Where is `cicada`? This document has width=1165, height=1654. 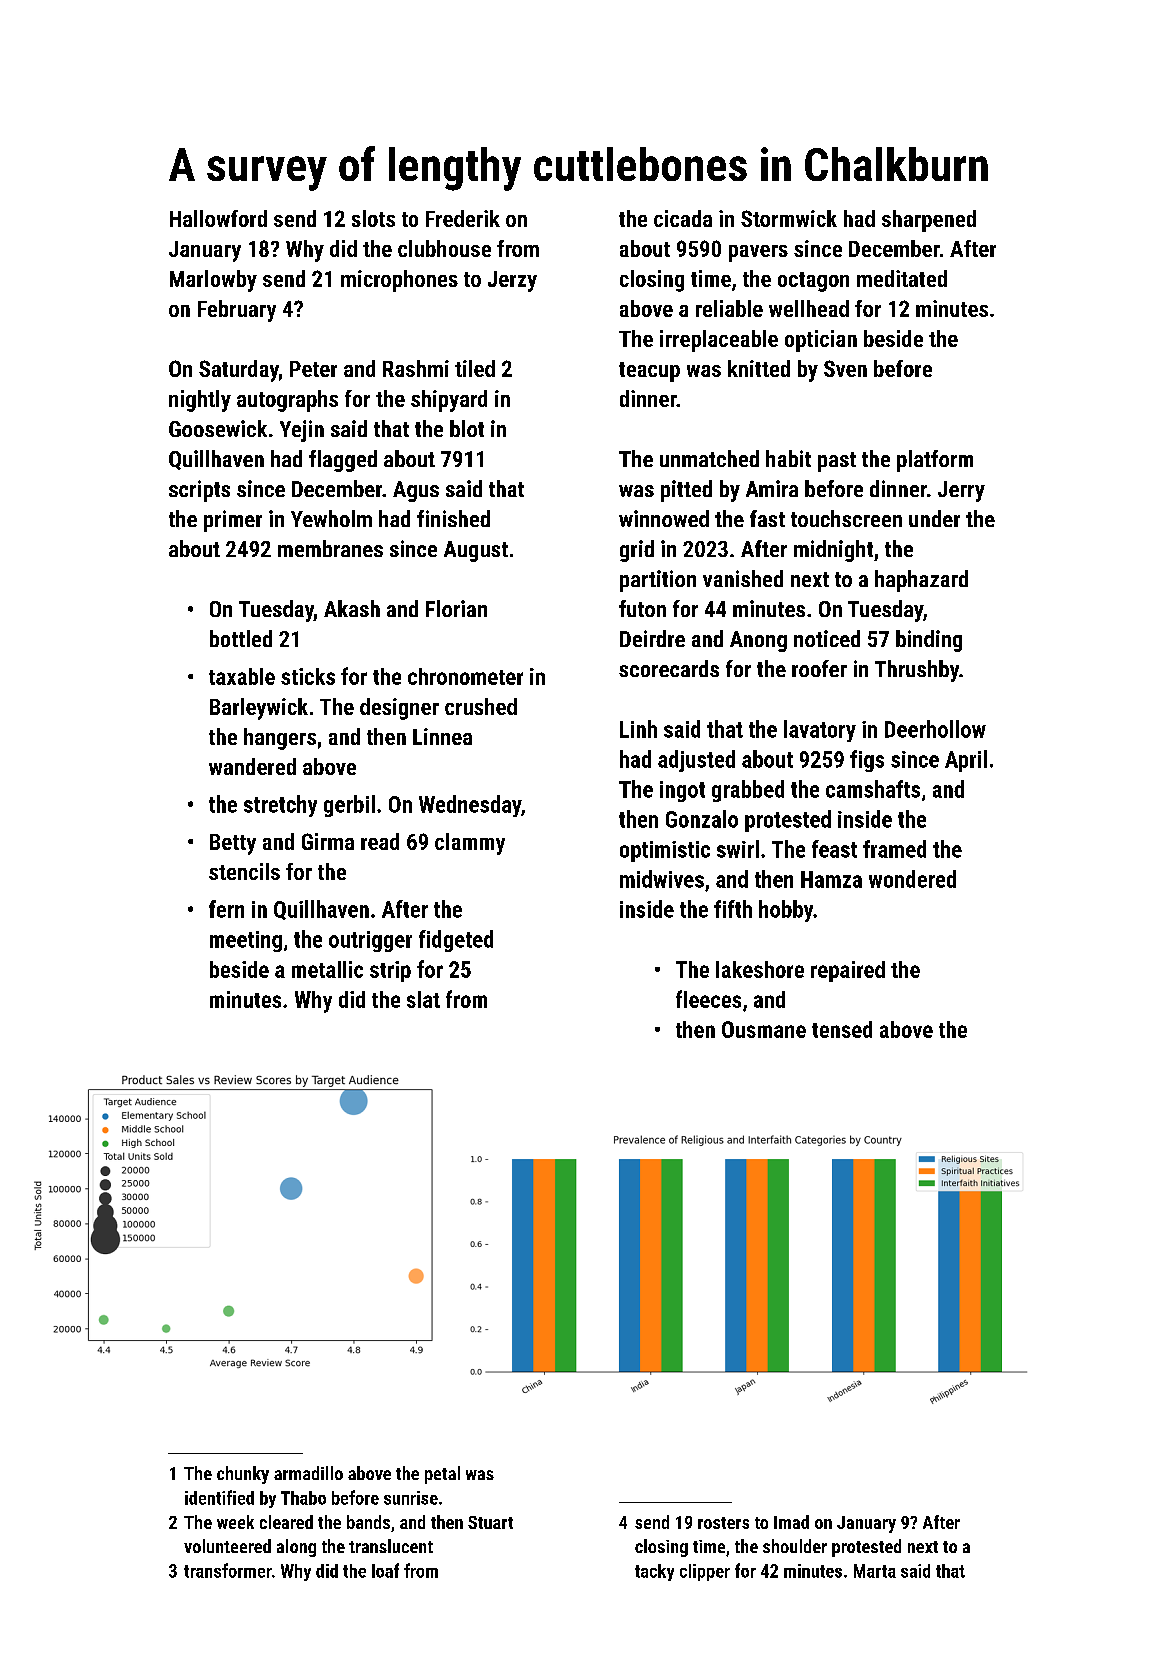 cicada is located at coordinates (683, 218).
